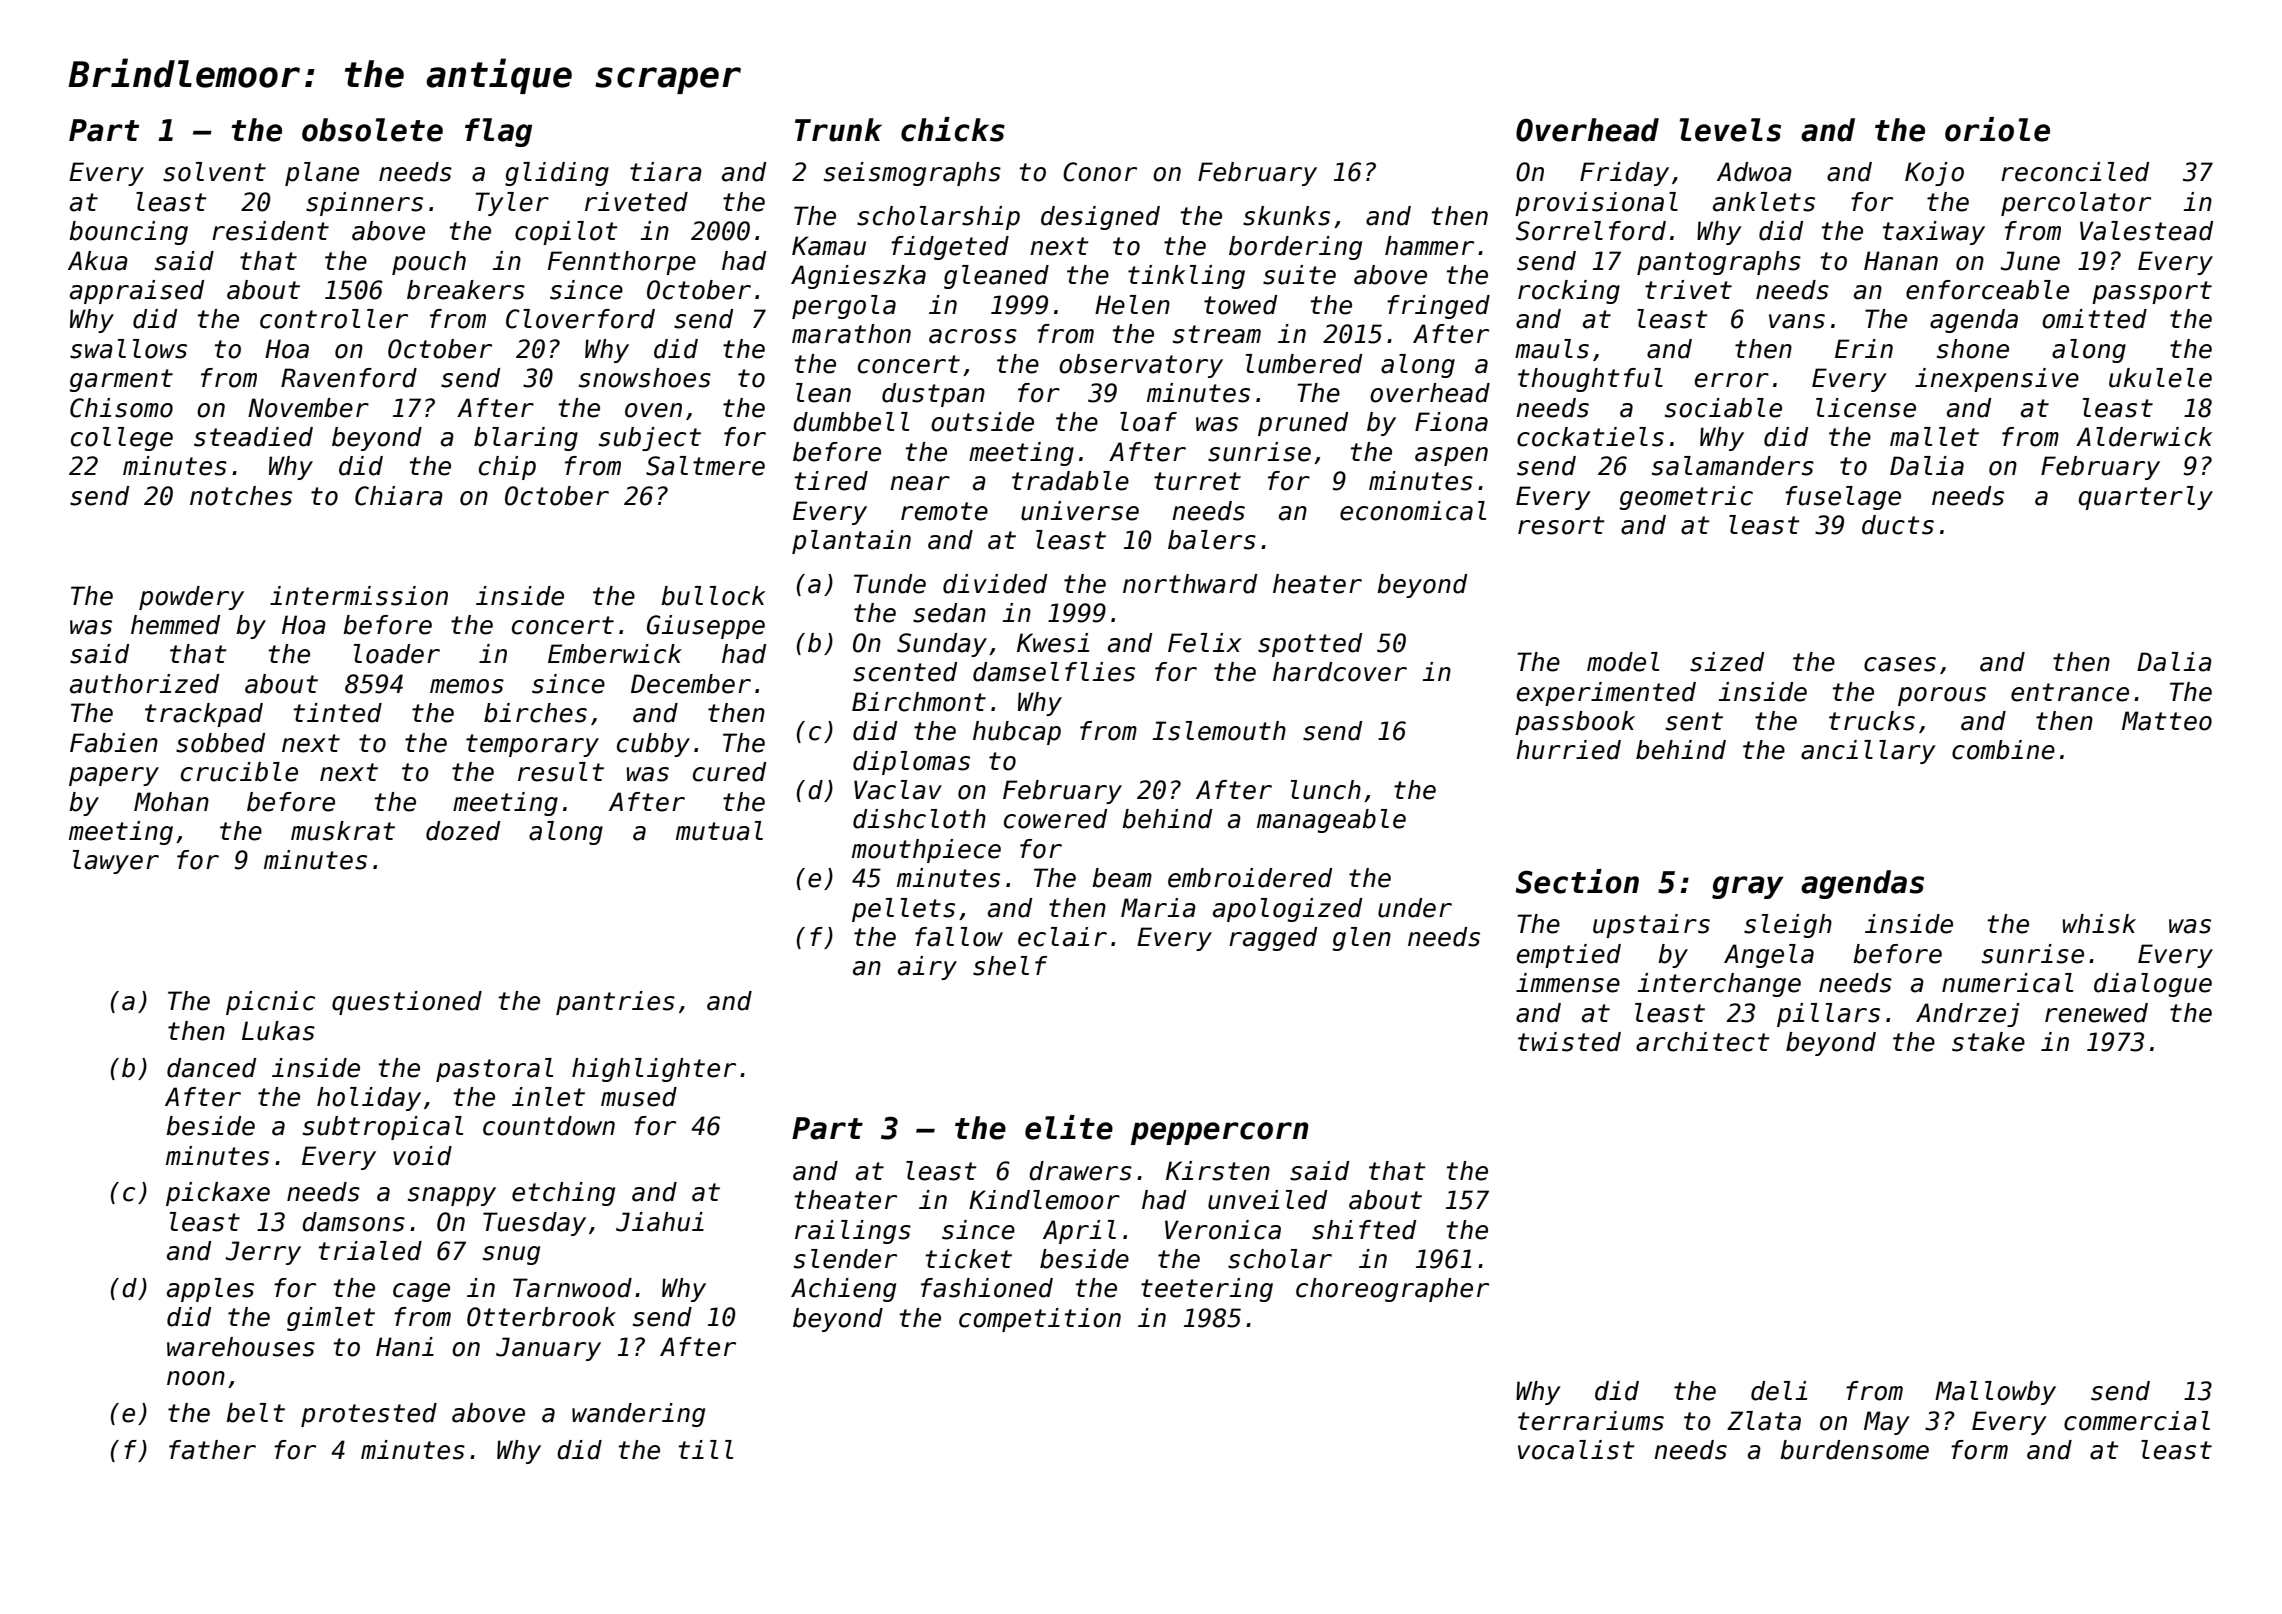 Image resolution: width=2282 pixels, height=1614 pixels. What do you see at coordinates (1730, 130) in the image?
I see `levels` at bounding box center [1730, 130].
